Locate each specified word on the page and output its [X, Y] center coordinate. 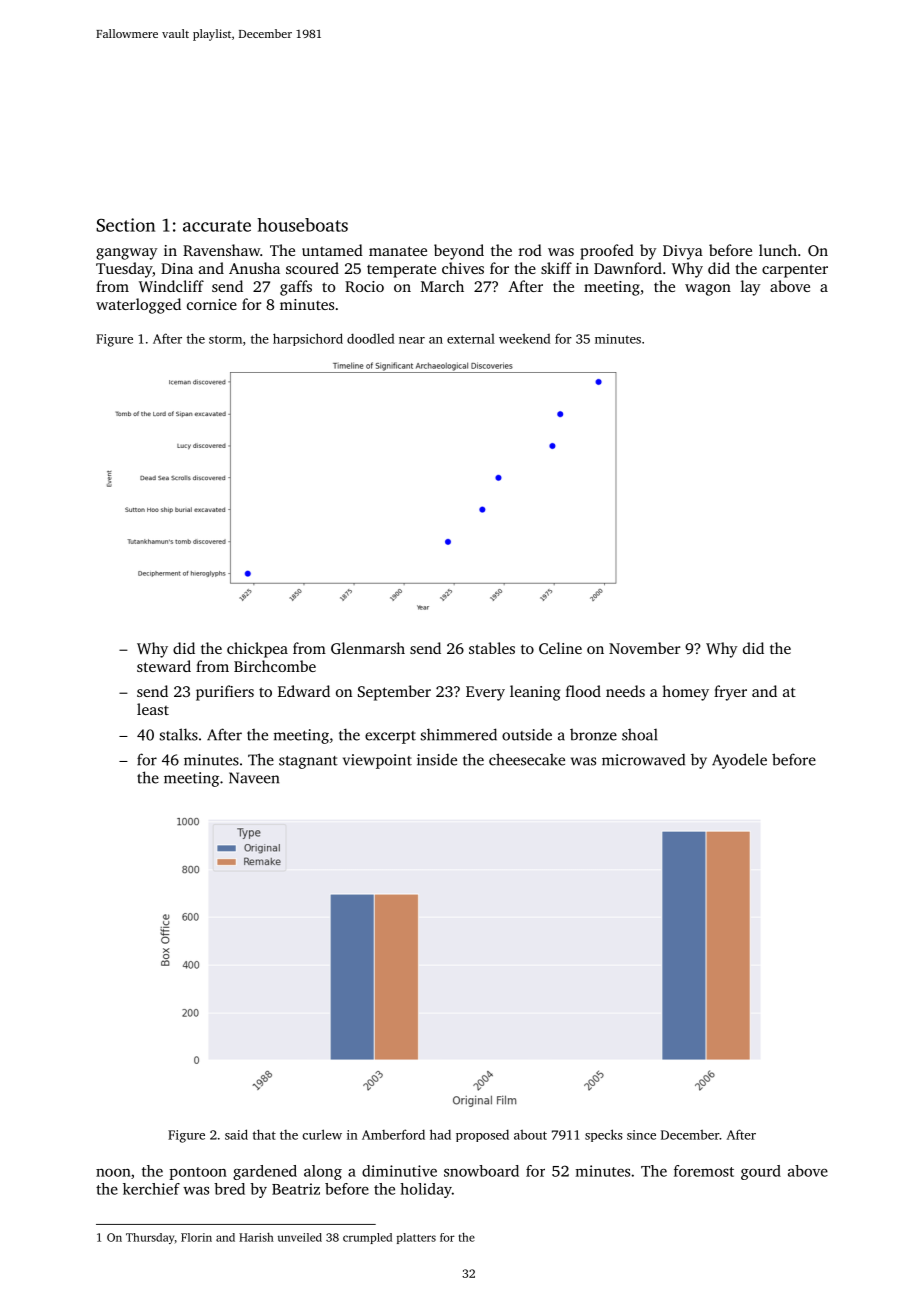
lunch [778, 250]
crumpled [367, 1238]
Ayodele [739, 761]
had [440, 1134]
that [264, 1134]
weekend [524, 339]
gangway [127, 254]
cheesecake [527, 759]
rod [530, 250]
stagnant [308, 762]
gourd [761, 1172]
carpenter [795, 271]
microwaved [643, 759]
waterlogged [138, 306]
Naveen [254, 778]
